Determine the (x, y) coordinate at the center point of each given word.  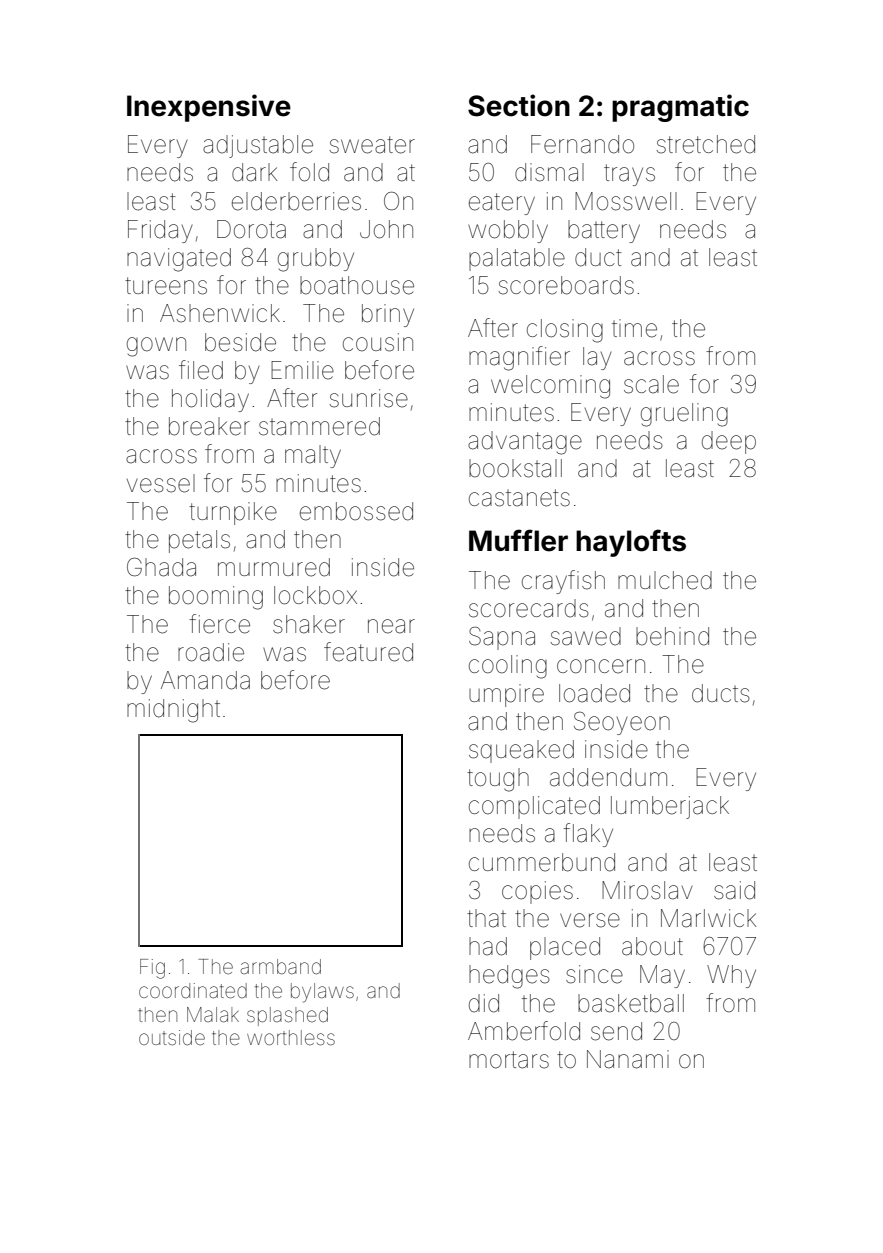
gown (156, 347)
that (486, 918)
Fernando (582, 144)
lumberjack (670, 807)
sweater (372, 145)
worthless (291, 1037)
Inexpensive (209, 108)
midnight (173, 711)
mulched (665, 580)
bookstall (515, 468)
